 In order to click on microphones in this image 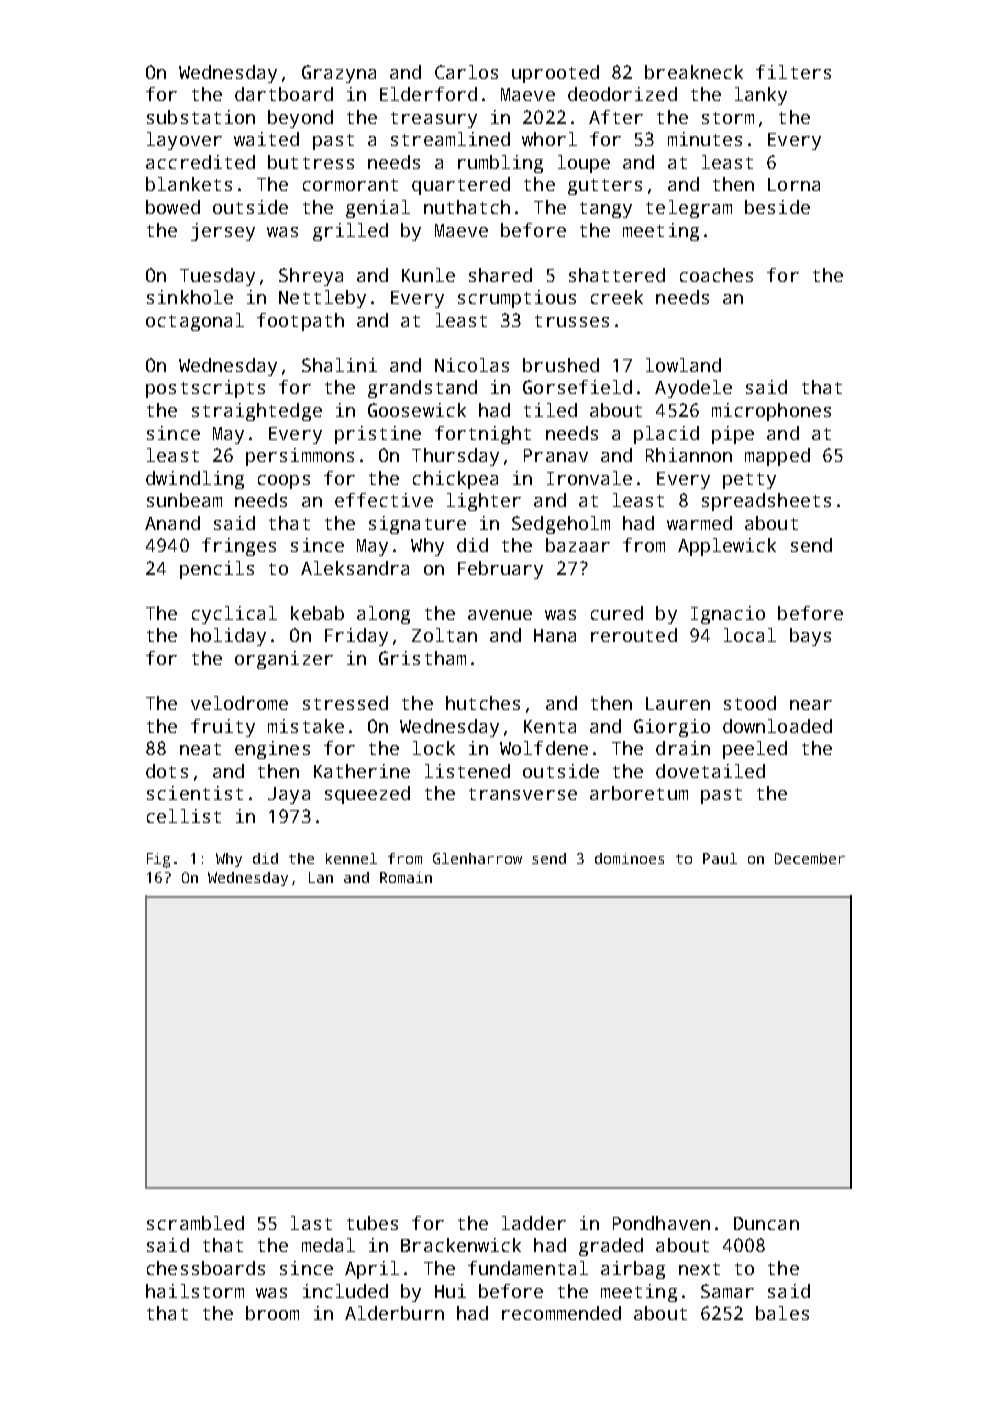, I will do `click(771, 412)`.
